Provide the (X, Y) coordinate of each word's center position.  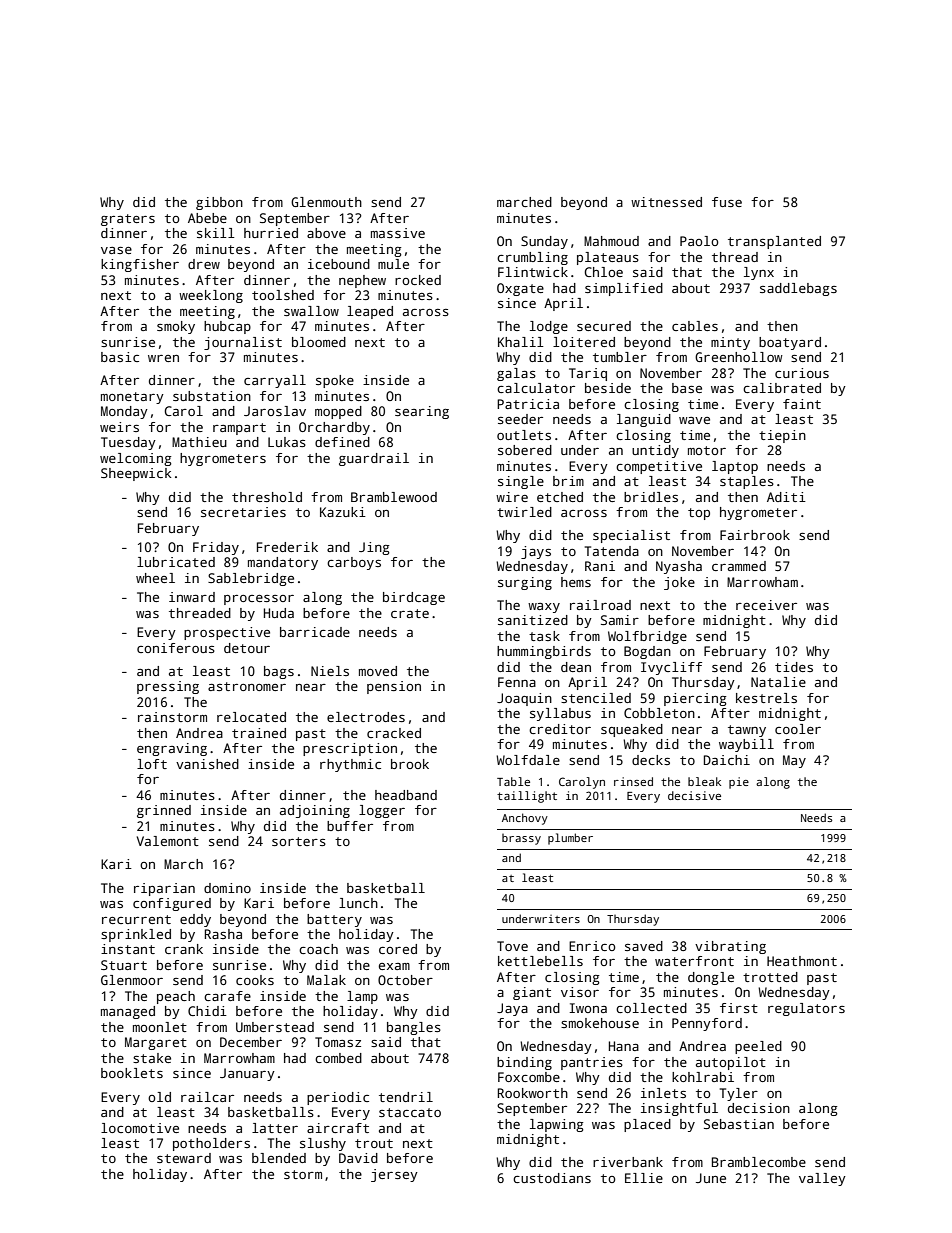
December (251, 1042)
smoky (176, 327)
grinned (164, 811)
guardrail (374, 459)
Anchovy (525, 819)
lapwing (557, 1125)
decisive (694, 795)
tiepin (782, 436)
